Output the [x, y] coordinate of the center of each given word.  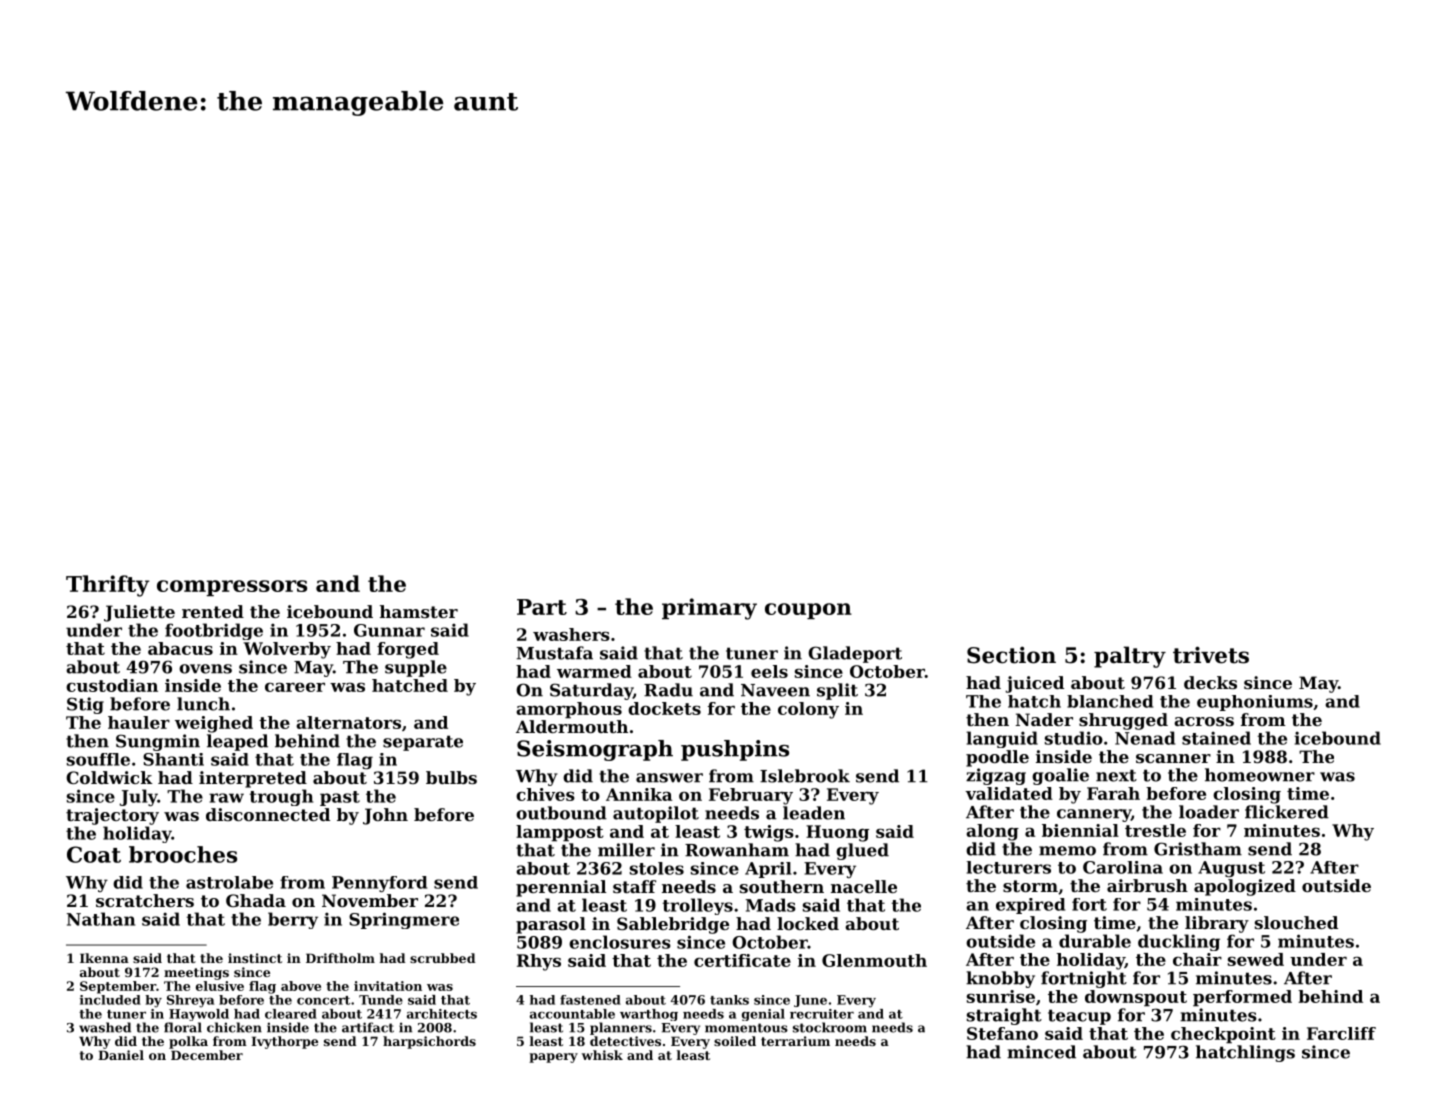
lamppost [560, 833]
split [837, 691]
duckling [1179, 942]
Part [542, 607]
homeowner [1260, 775]
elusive [220, 986]
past [340, 798]
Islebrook [805, 776]
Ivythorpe [284, 1042]
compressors [232, 588]
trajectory [112, 816]
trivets [1211, 655]
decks [1210, 682]
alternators [348, 722]
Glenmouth [874, 960]
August [1231, 869]
